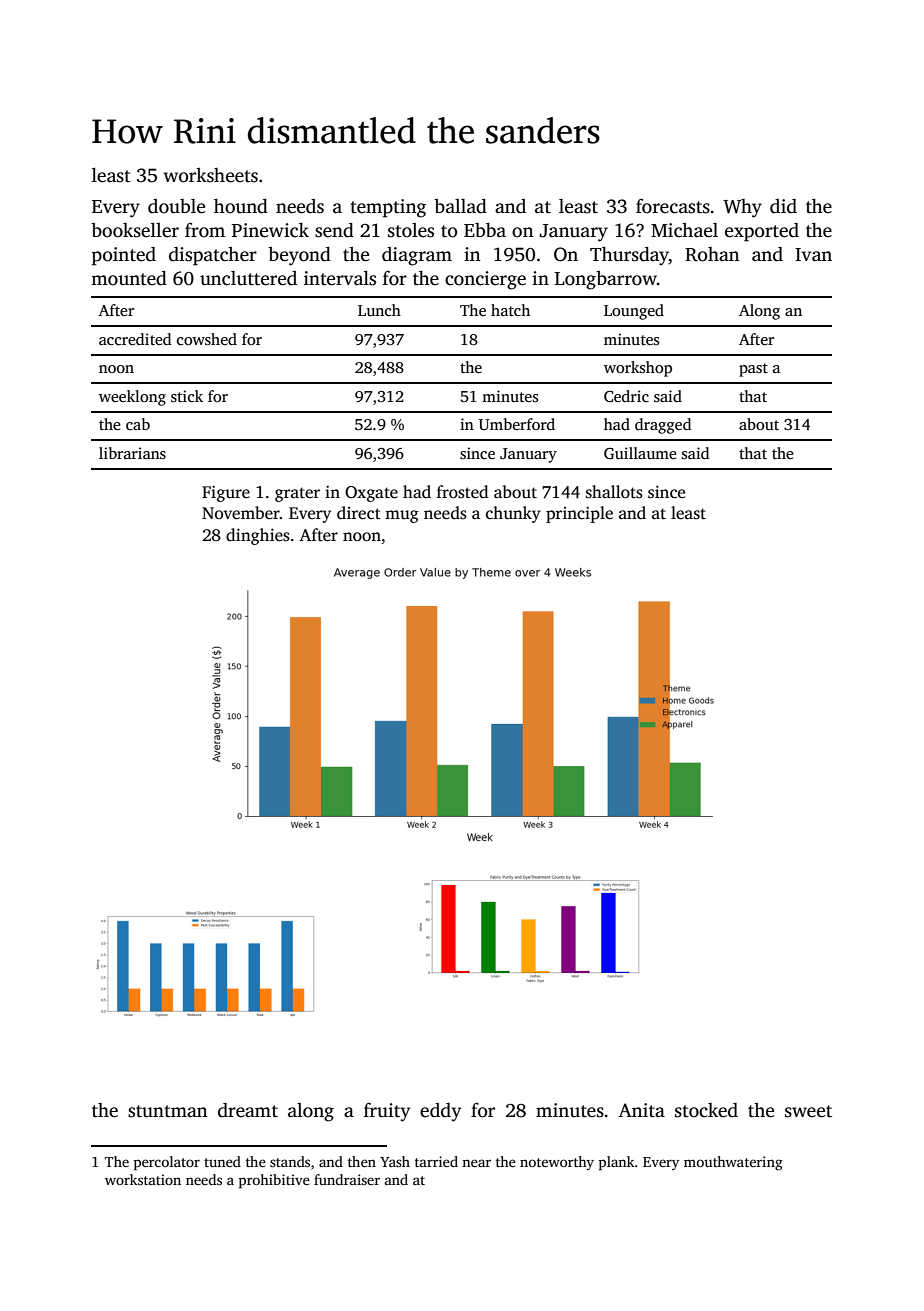 This document has width=924, height=1311. Describe the element at coordinates (379, 310) in the document. I see `Lunch` at that location.
